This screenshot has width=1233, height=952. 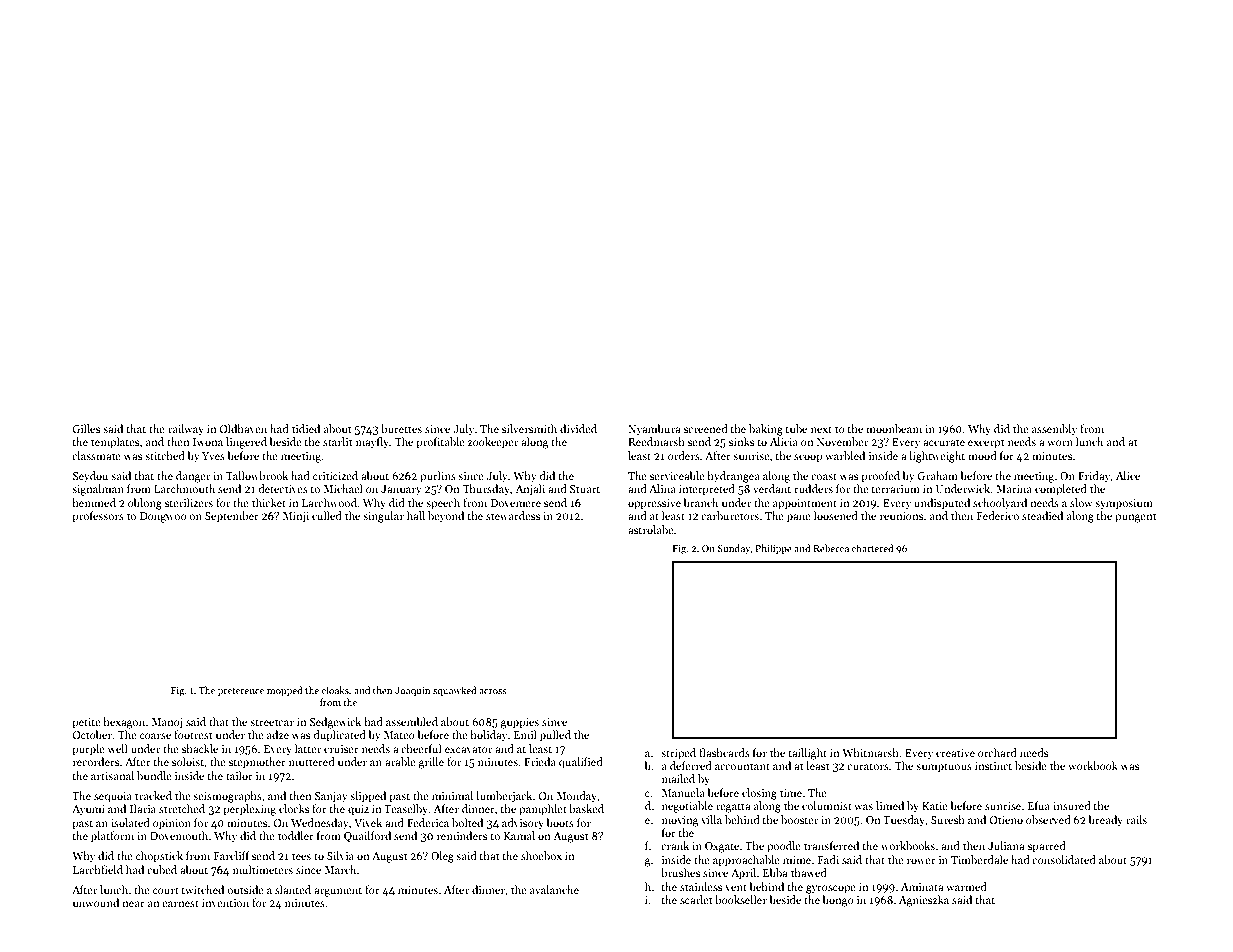 What do you see at coordinates (88, 750) in the screenshot?
I see `purple` at bounding box center [88, 750].
